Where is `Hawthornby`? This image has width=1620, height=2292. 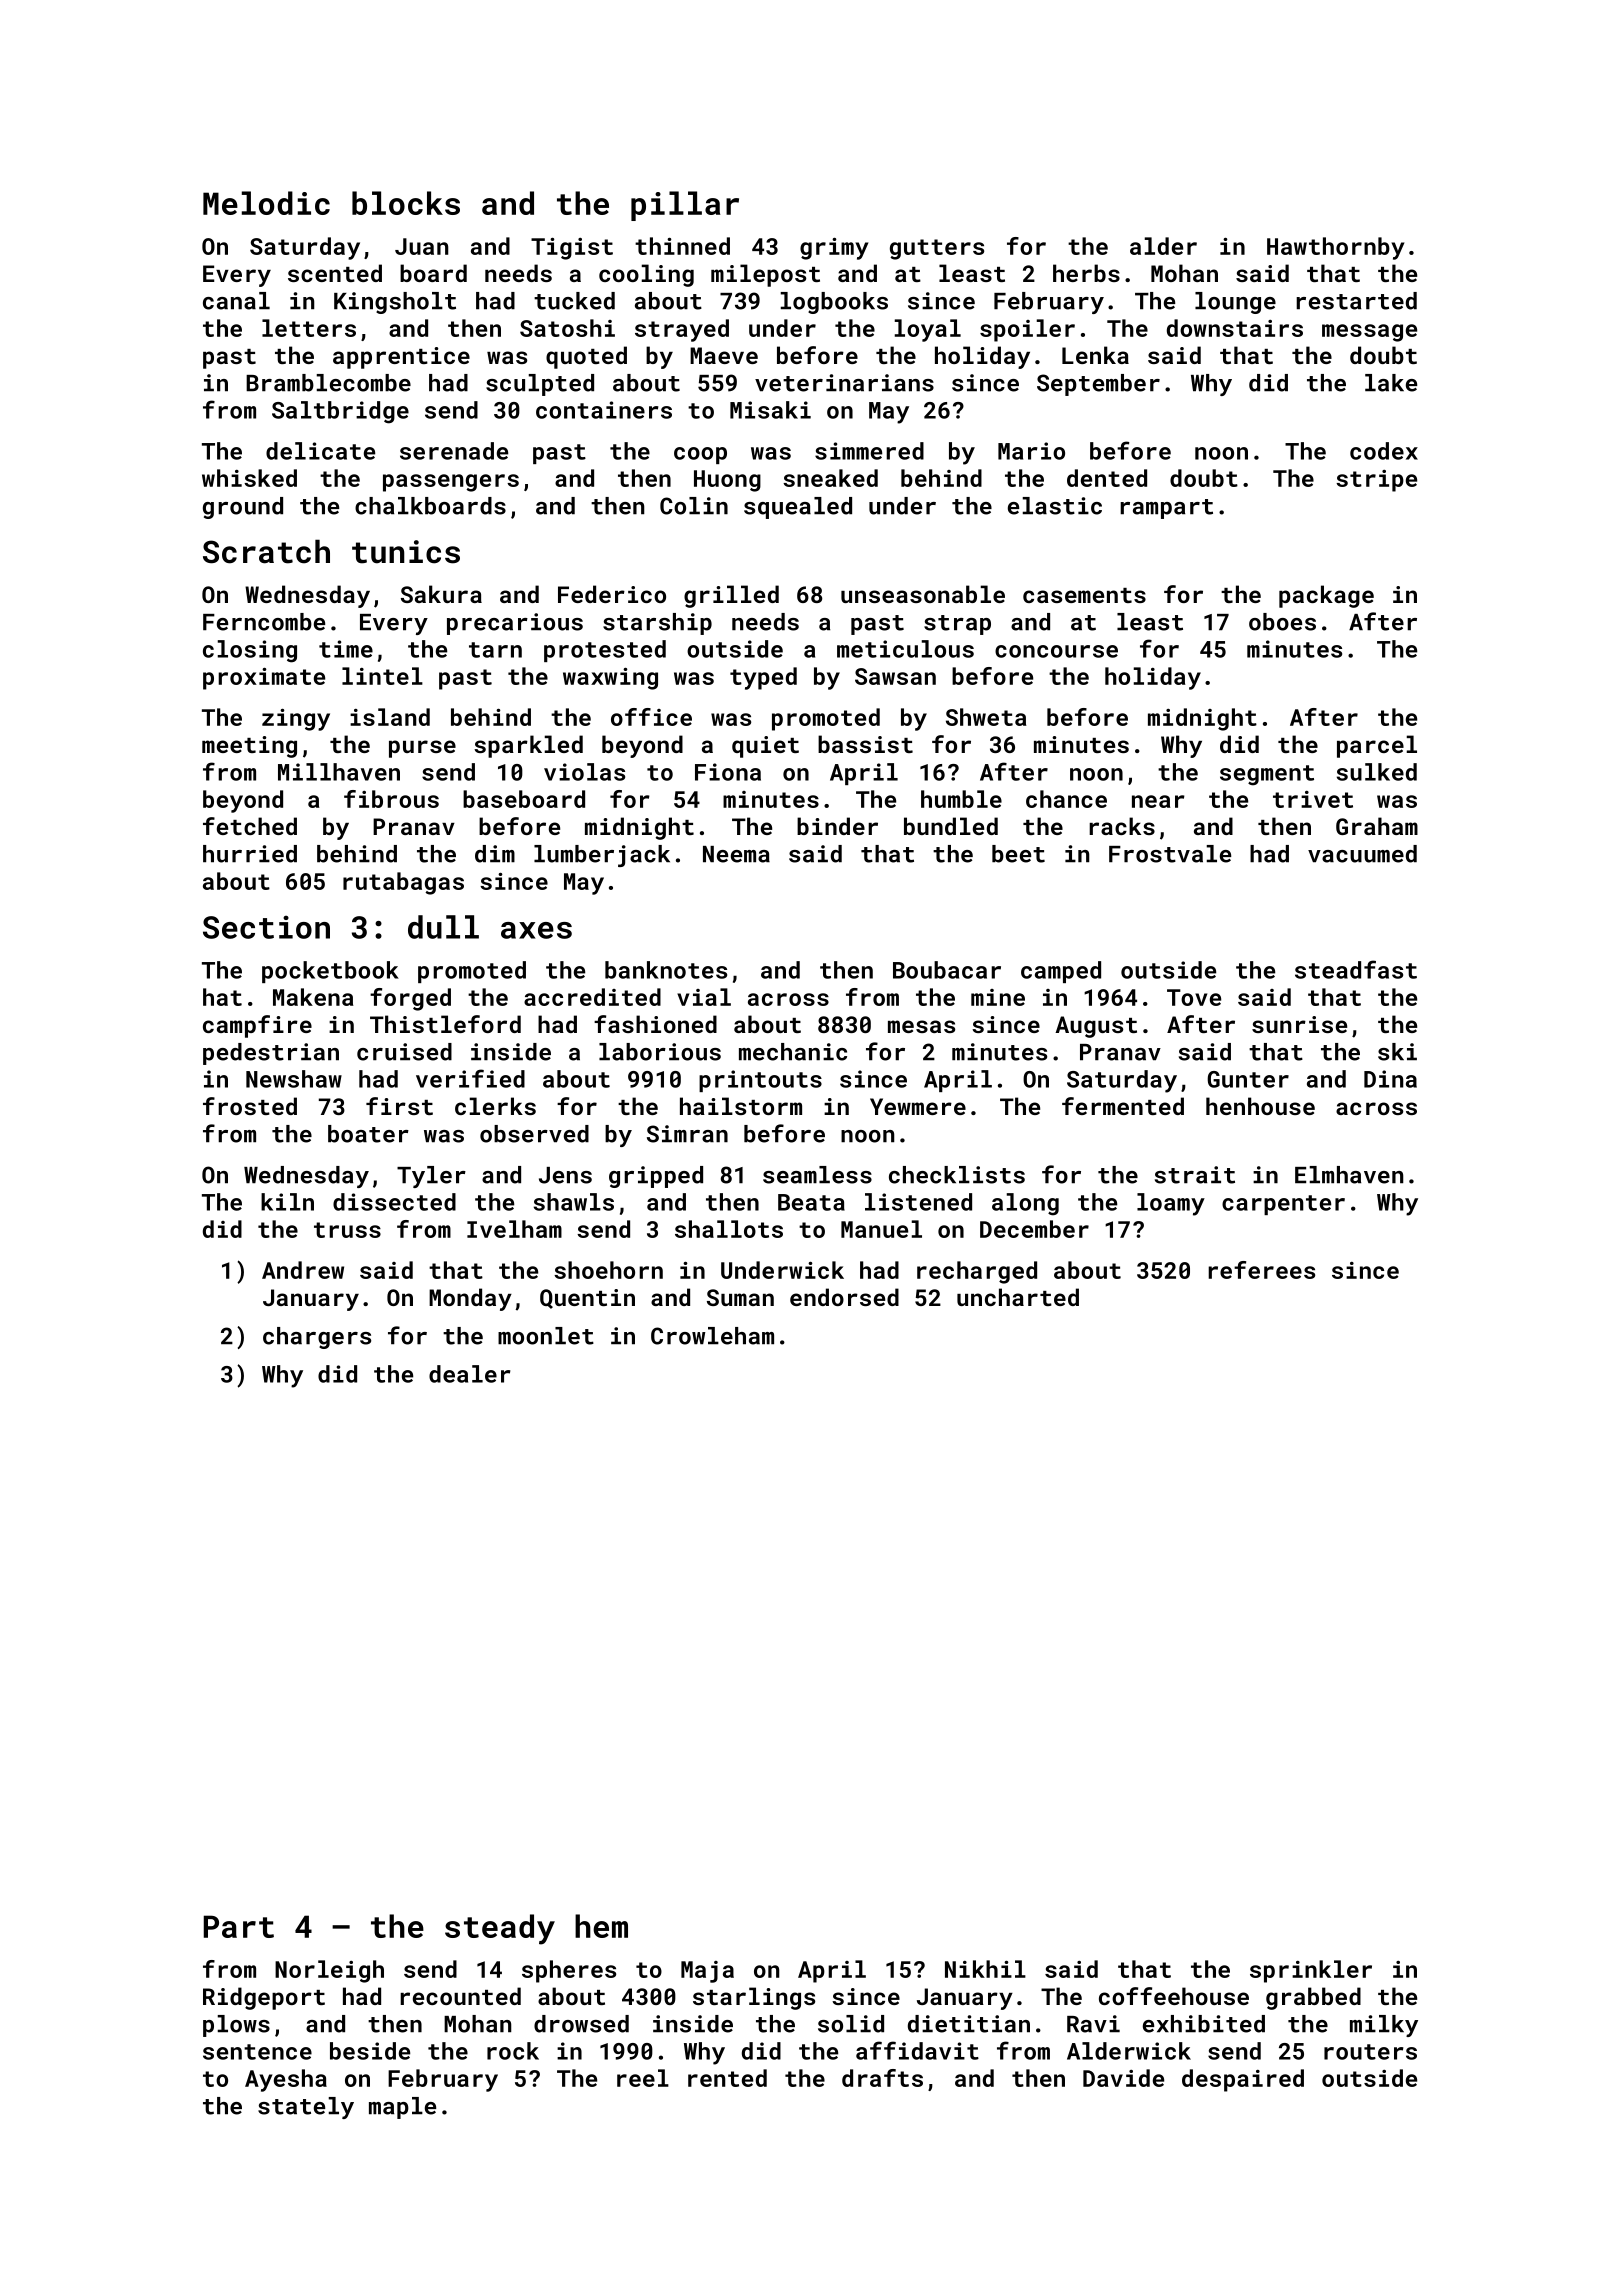 Hawthornby is located at coordinates (1335, 248).
